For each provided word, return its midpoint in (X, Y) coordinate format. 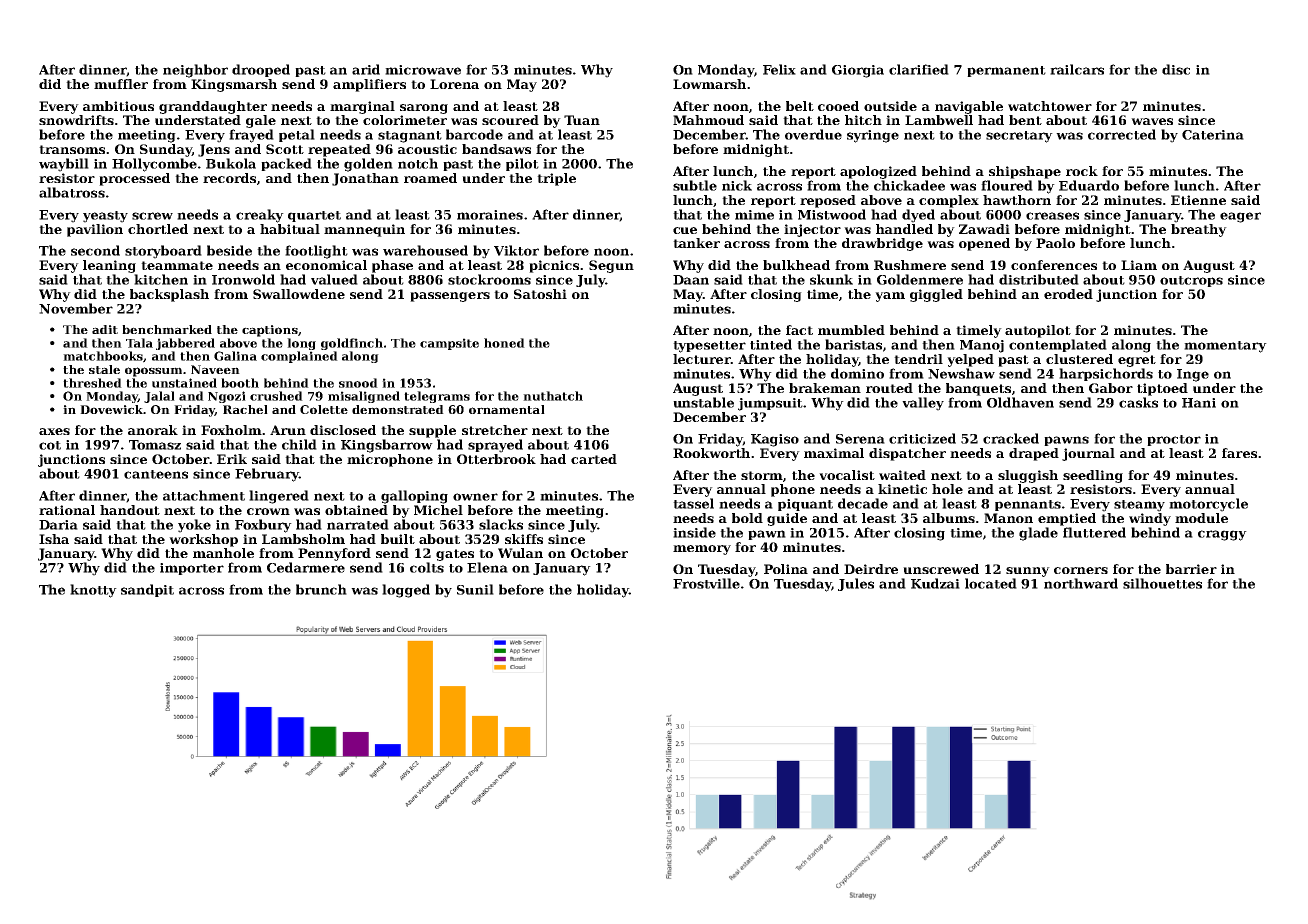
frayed (251, 136)
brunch (321, 589)
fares (1239, 453)
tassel (693, 503)
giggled (936, 295)
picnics (554, 266)
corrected (1122, 134)
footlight (316, 252)
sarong (424, 109)
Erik (232, 459)
